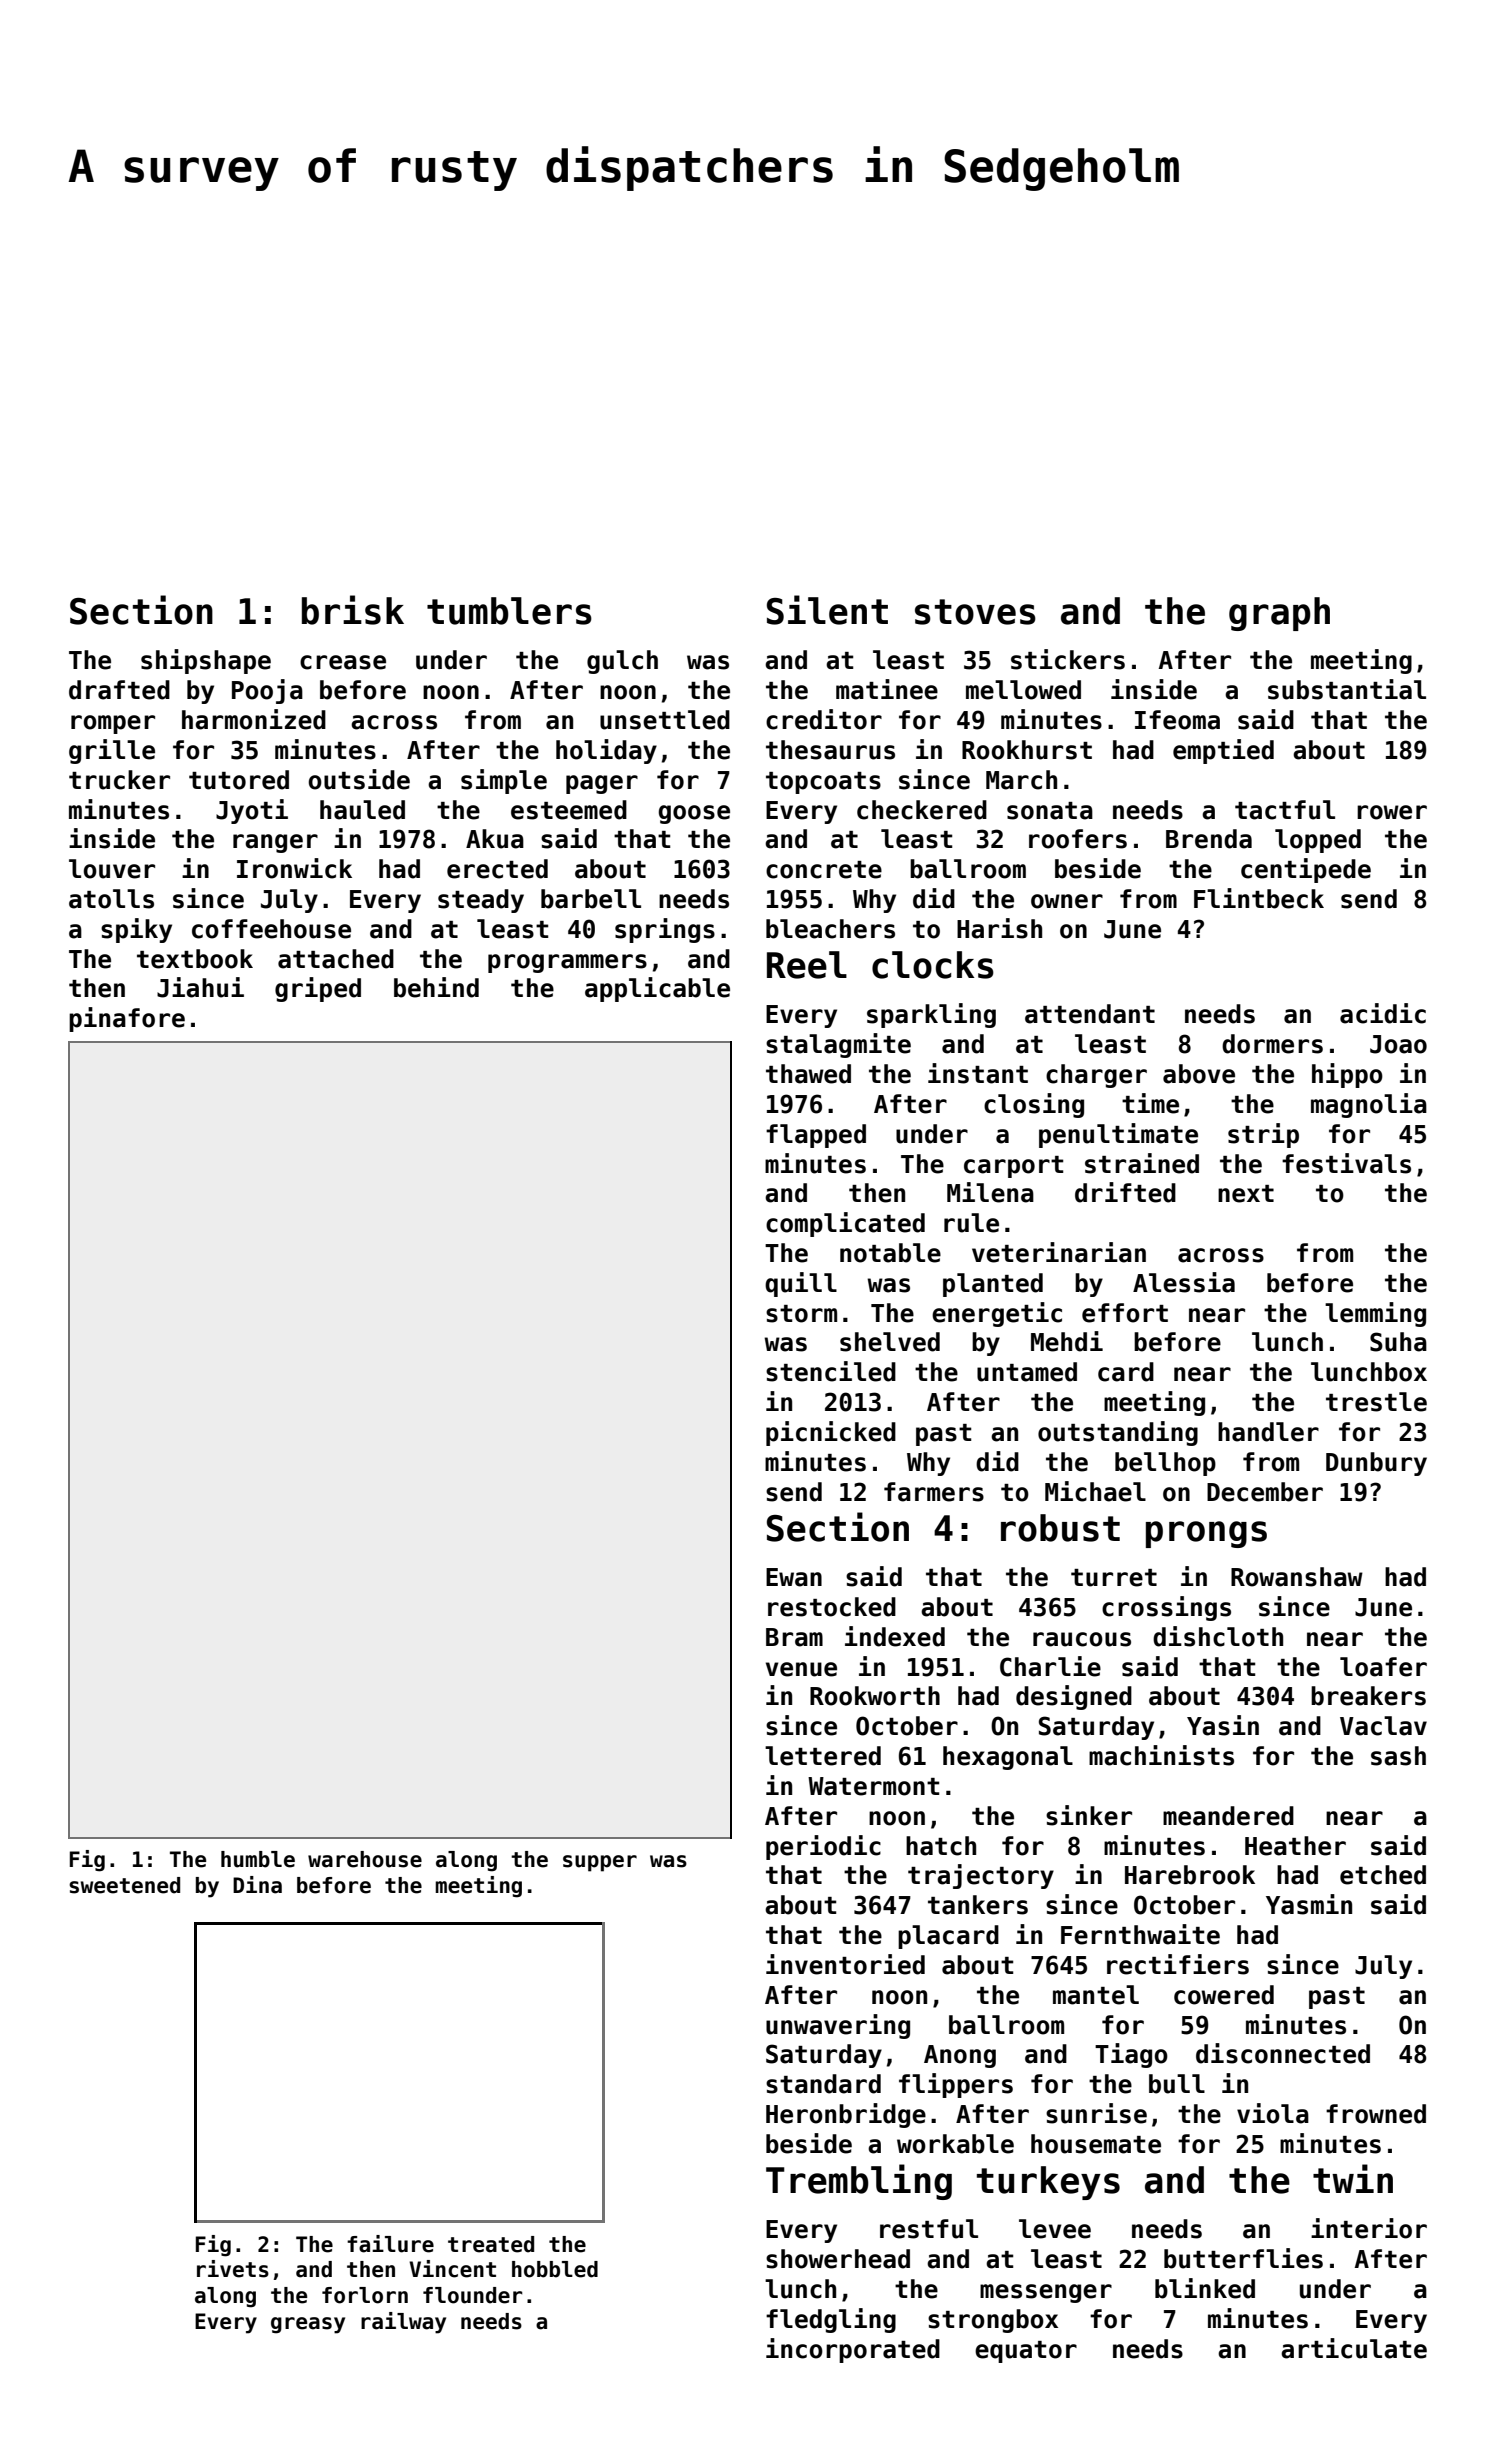 This screenshot has width=1496, height=2464. What do you see at coordinates (206, 661) in the screenshot?
I see `shipshape` at bounding box center [206, 661].
